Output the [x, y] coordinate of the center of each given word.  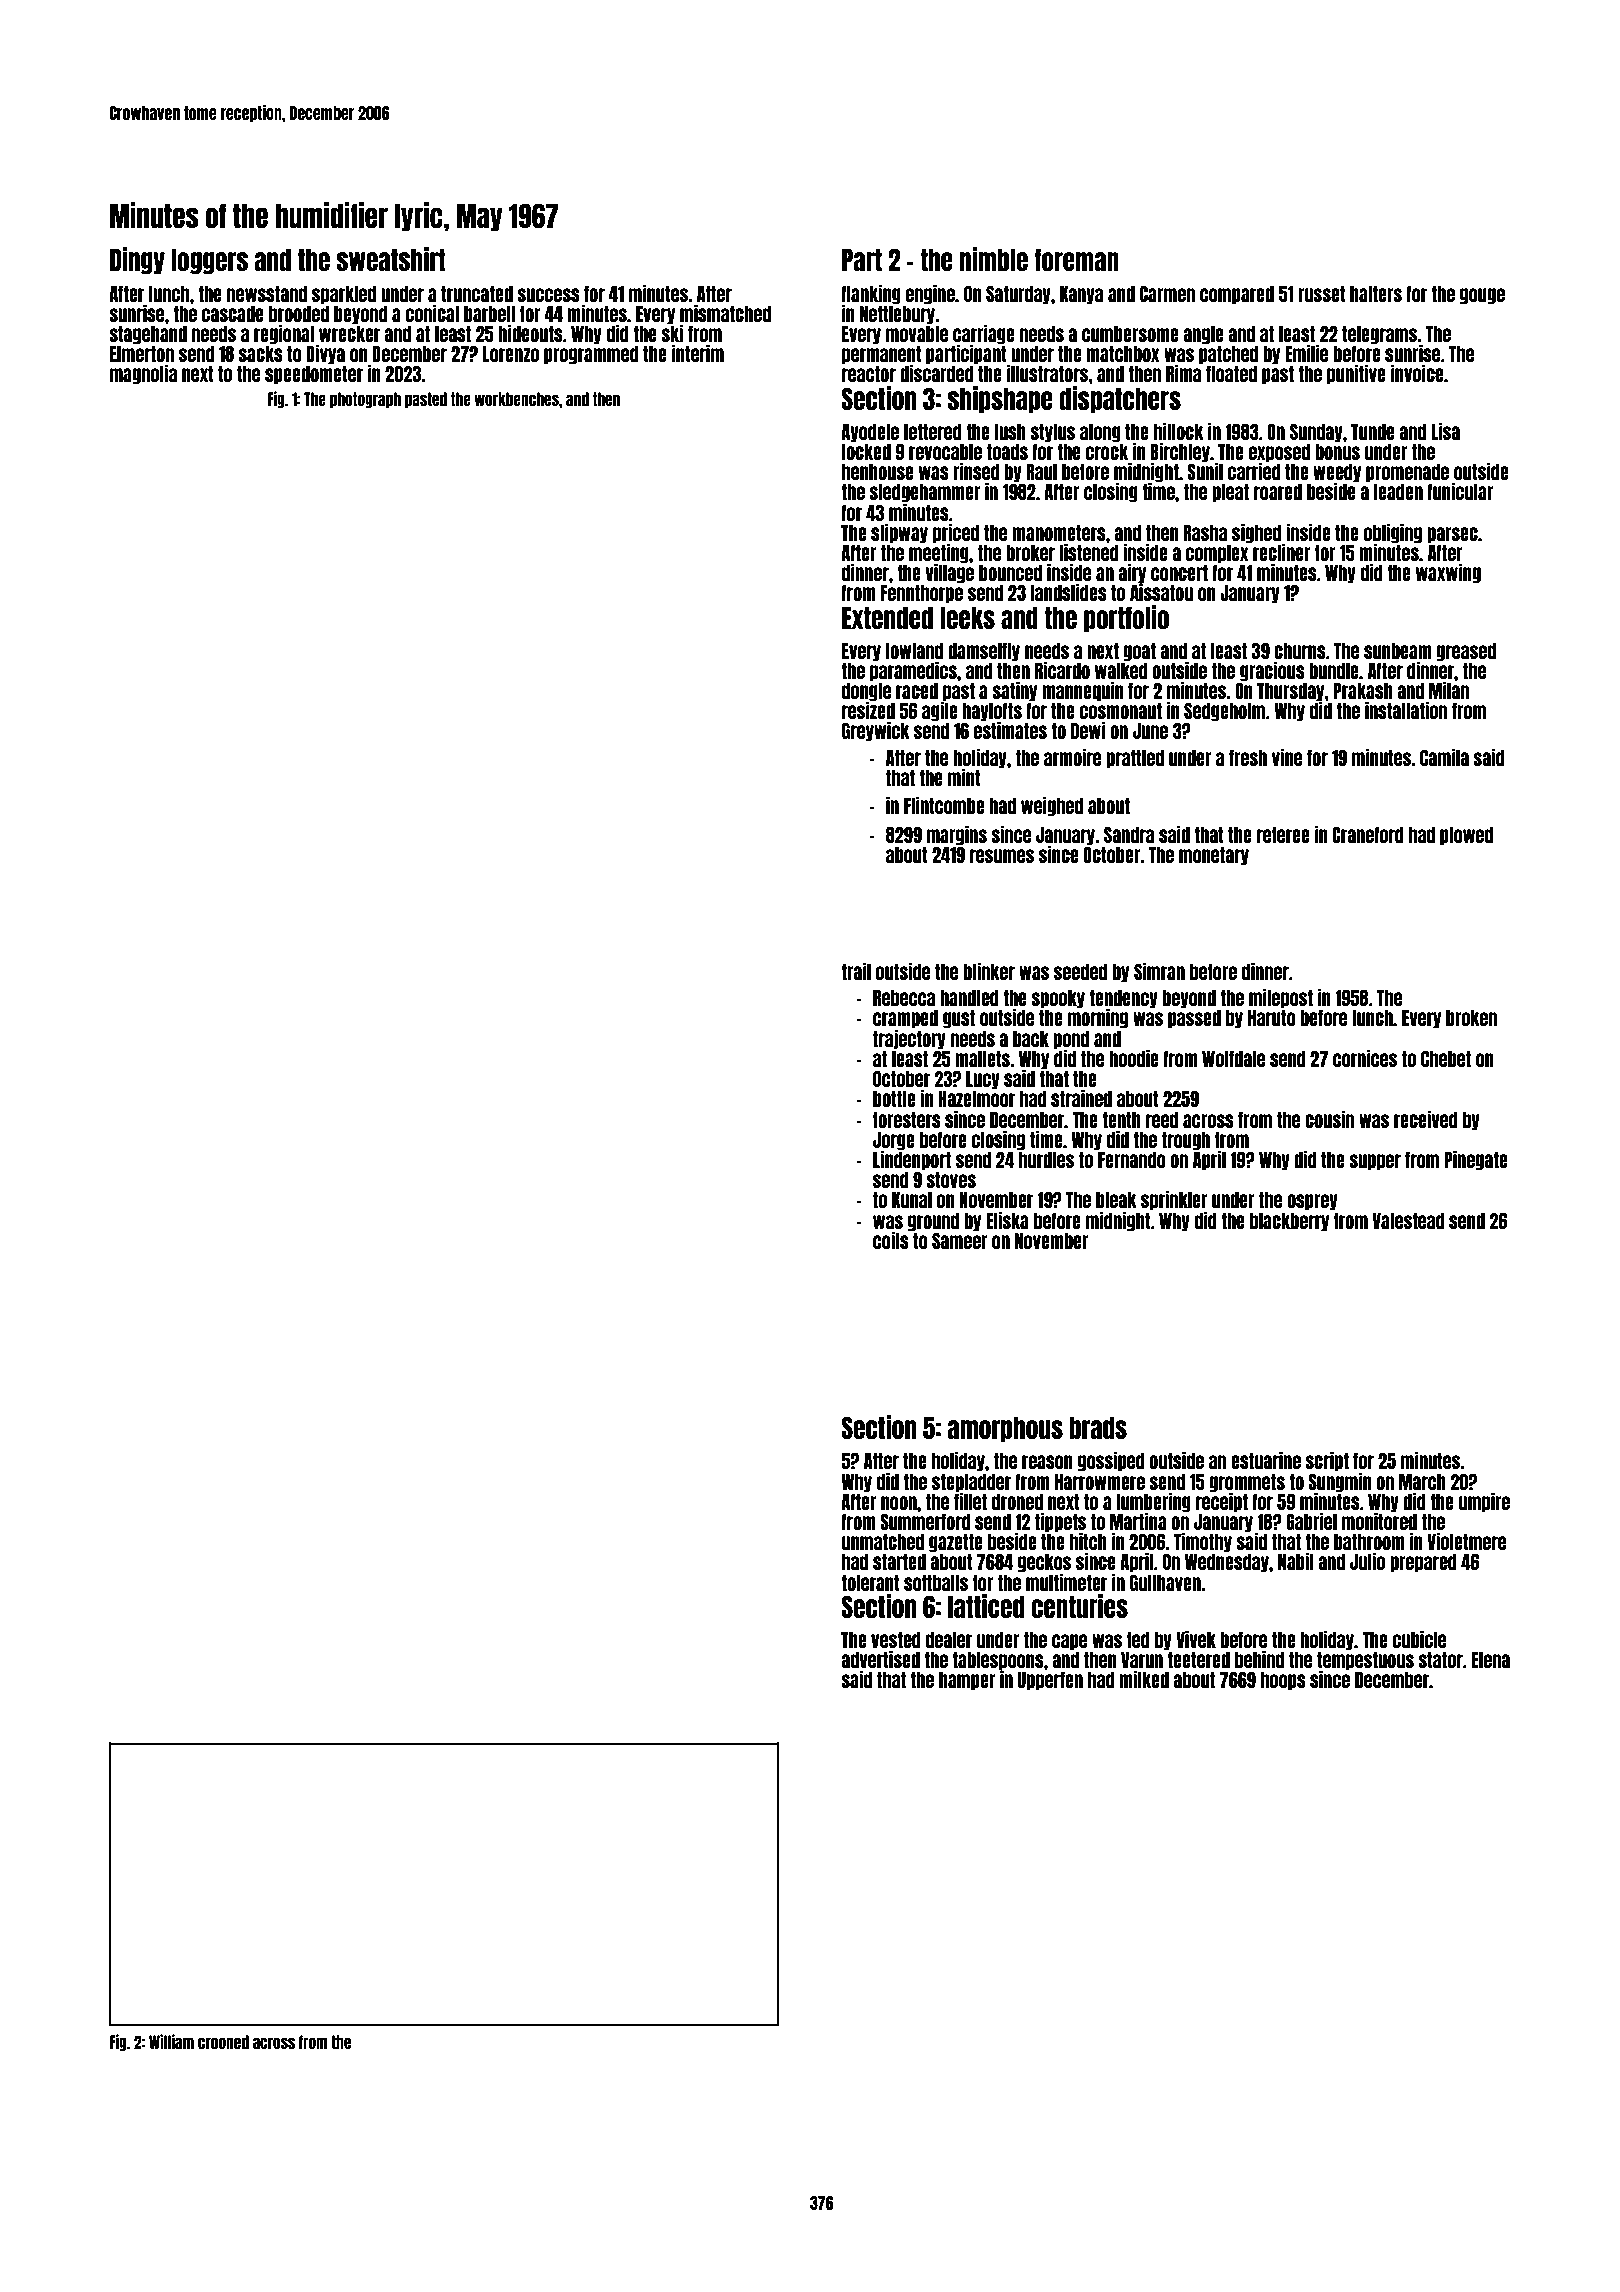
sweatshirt [391, 259]
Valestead [1408, 1221]
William [171, 2041]
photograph [365, 400]
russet [1322, 294]
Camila [1444, 757]
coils [892, 1240]
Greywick [876, 731]
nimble [994, 259]
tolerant [870, 1583]
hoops [1283, 1681]
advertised [880, 1659]
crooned [223, 2042]
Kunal [912, 1200]
